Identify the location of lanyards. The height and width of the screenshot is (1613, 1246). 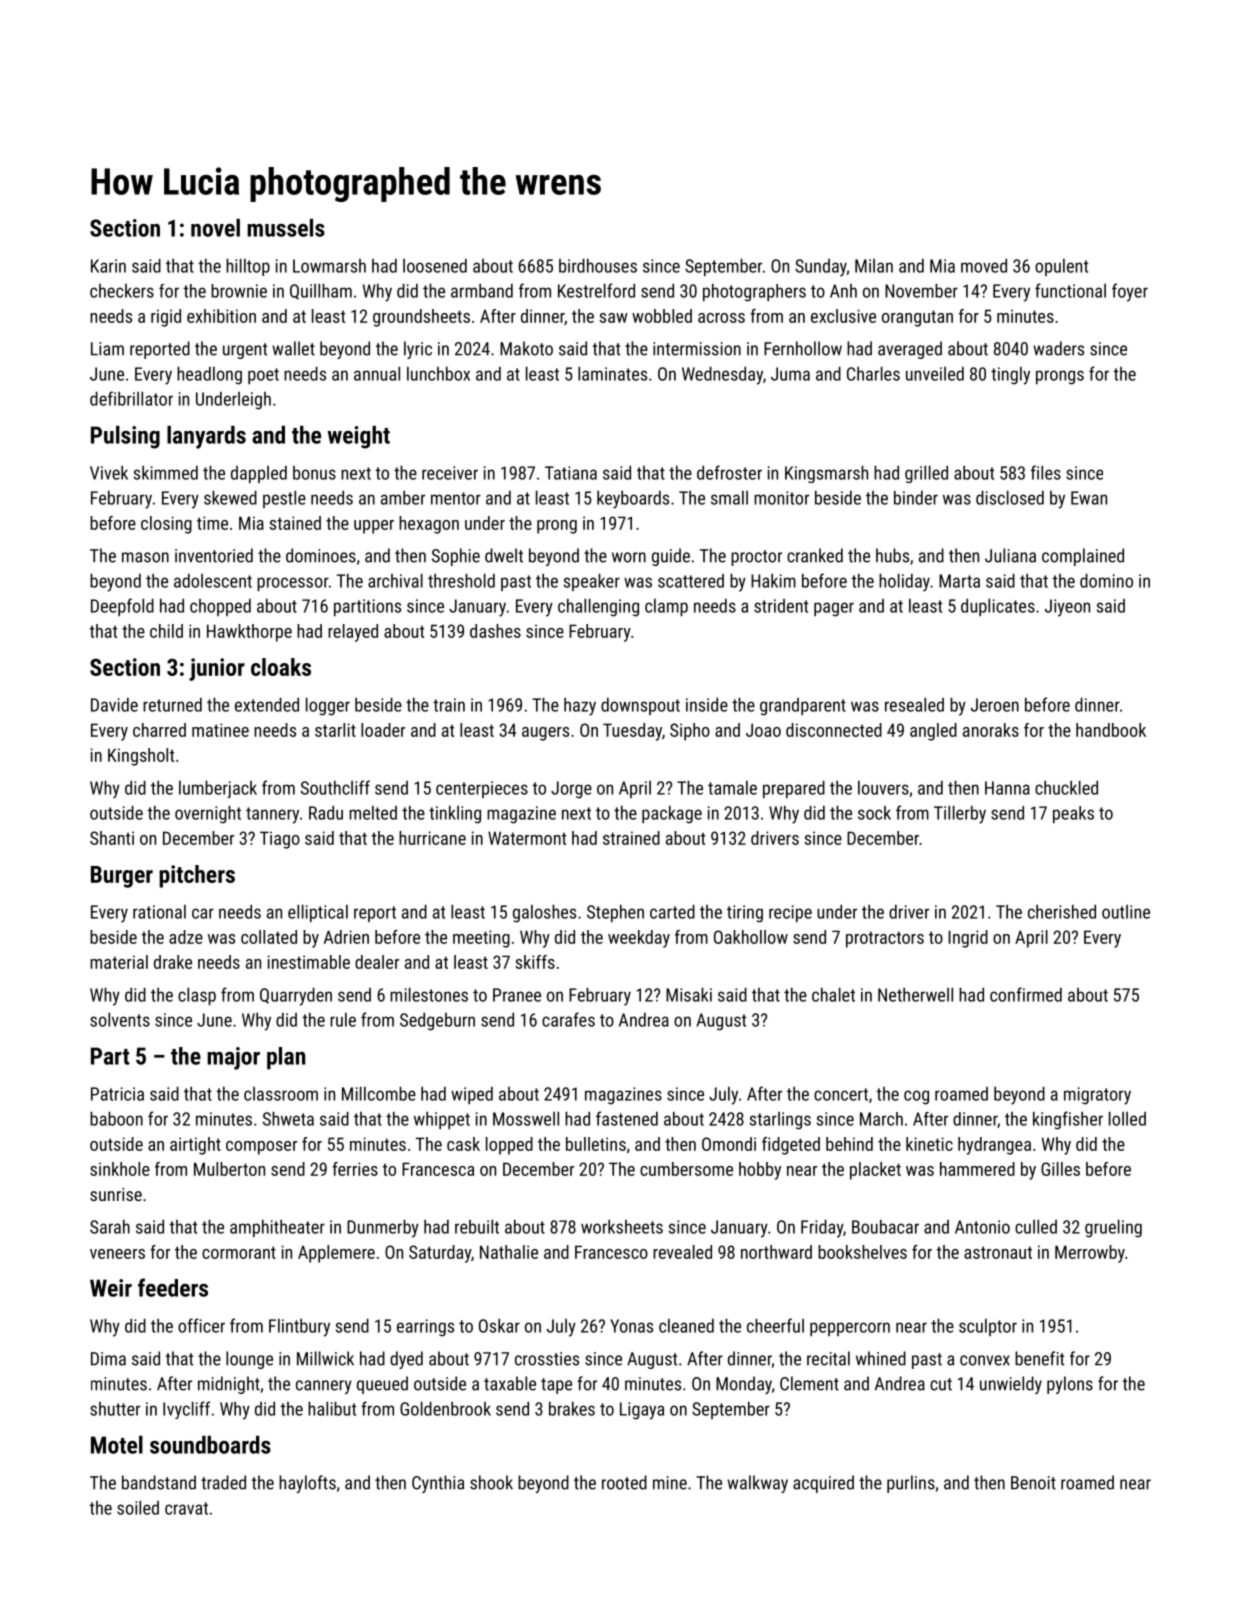
(206, 437).
